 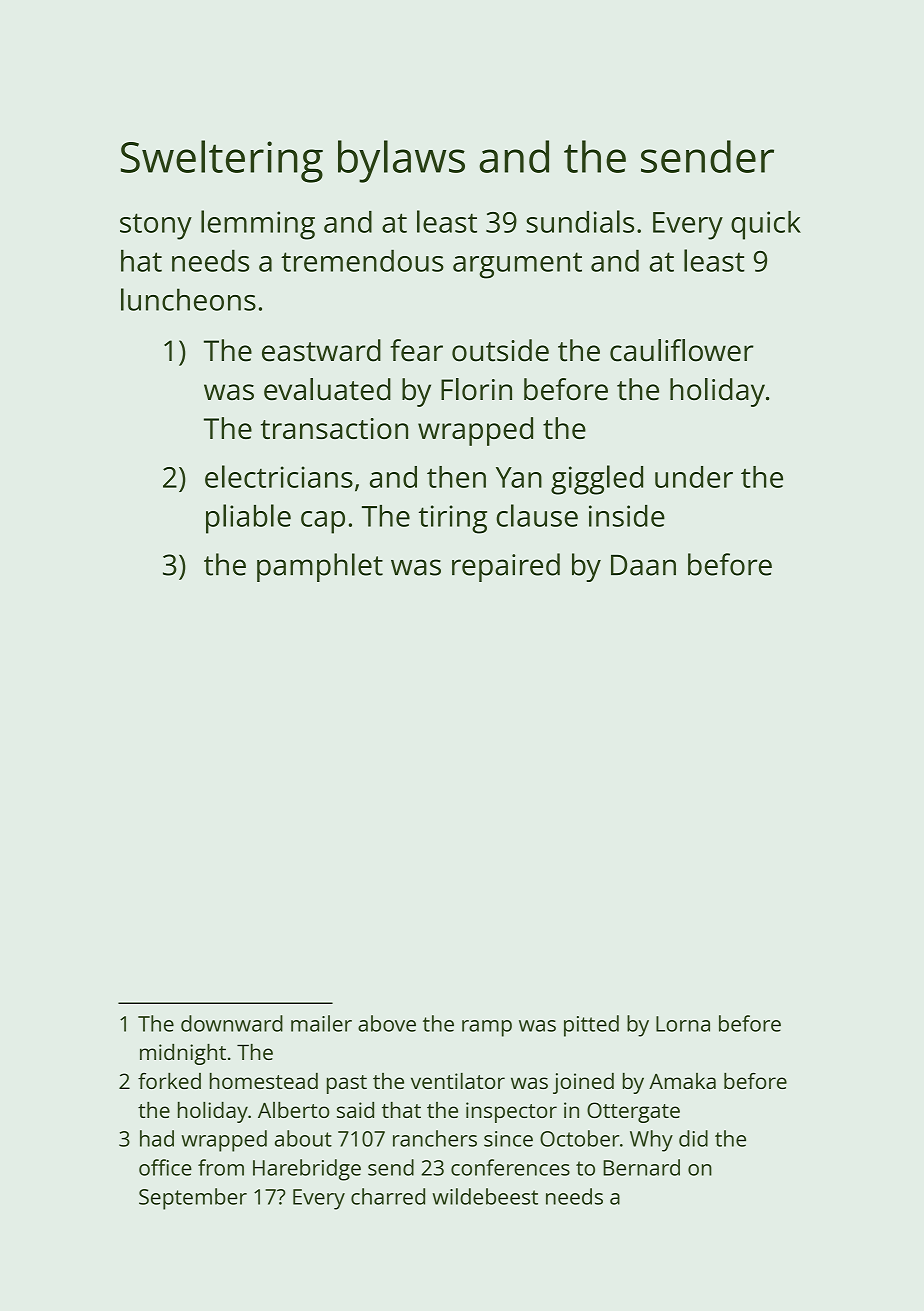 What do you see at coordinates (485, 1196) in the screenshot?
I see `wildebeest` at bounding box center [485, 1196].
